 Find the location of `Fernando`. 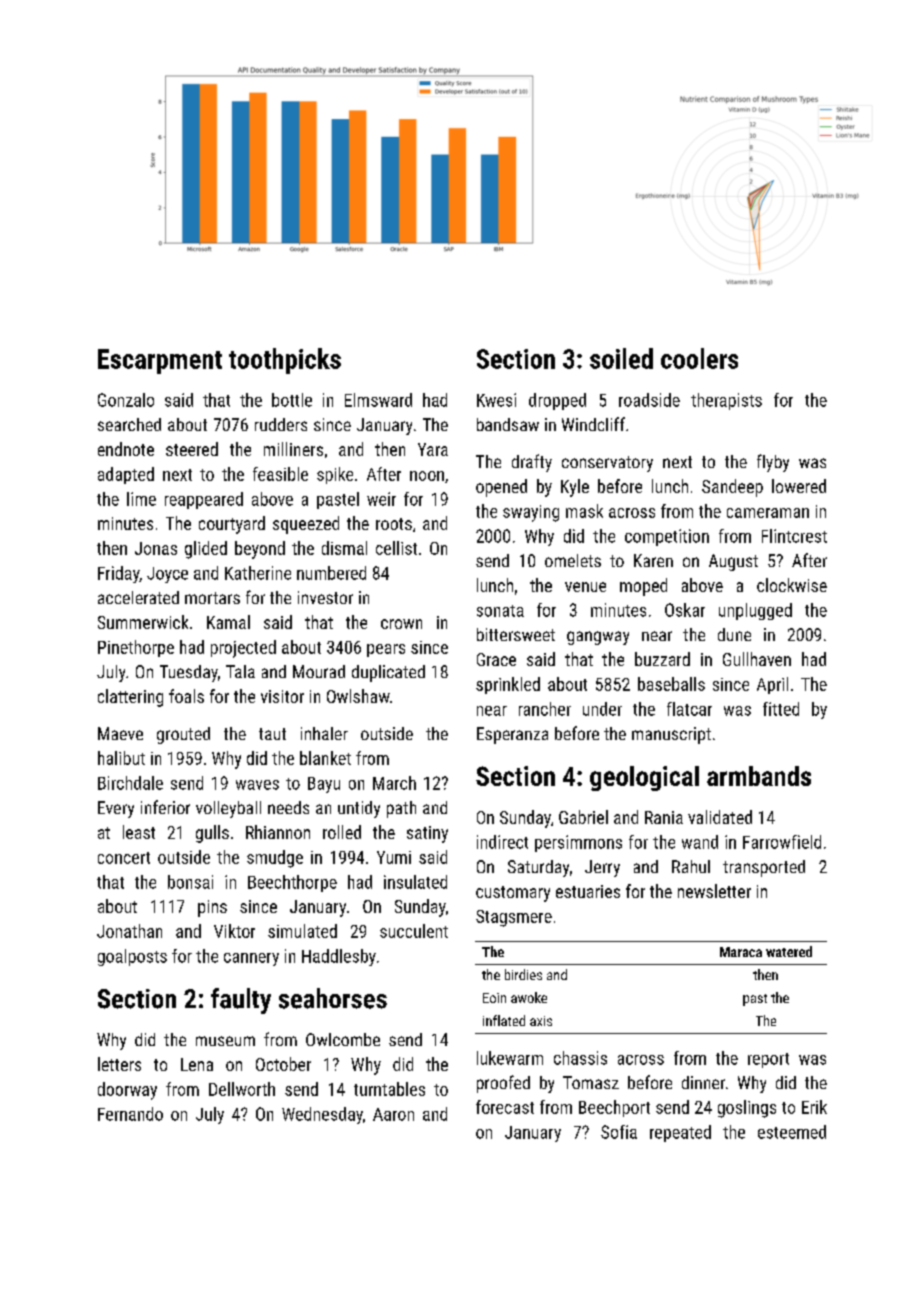

Fernando is located at coordinates (130, 1114).
